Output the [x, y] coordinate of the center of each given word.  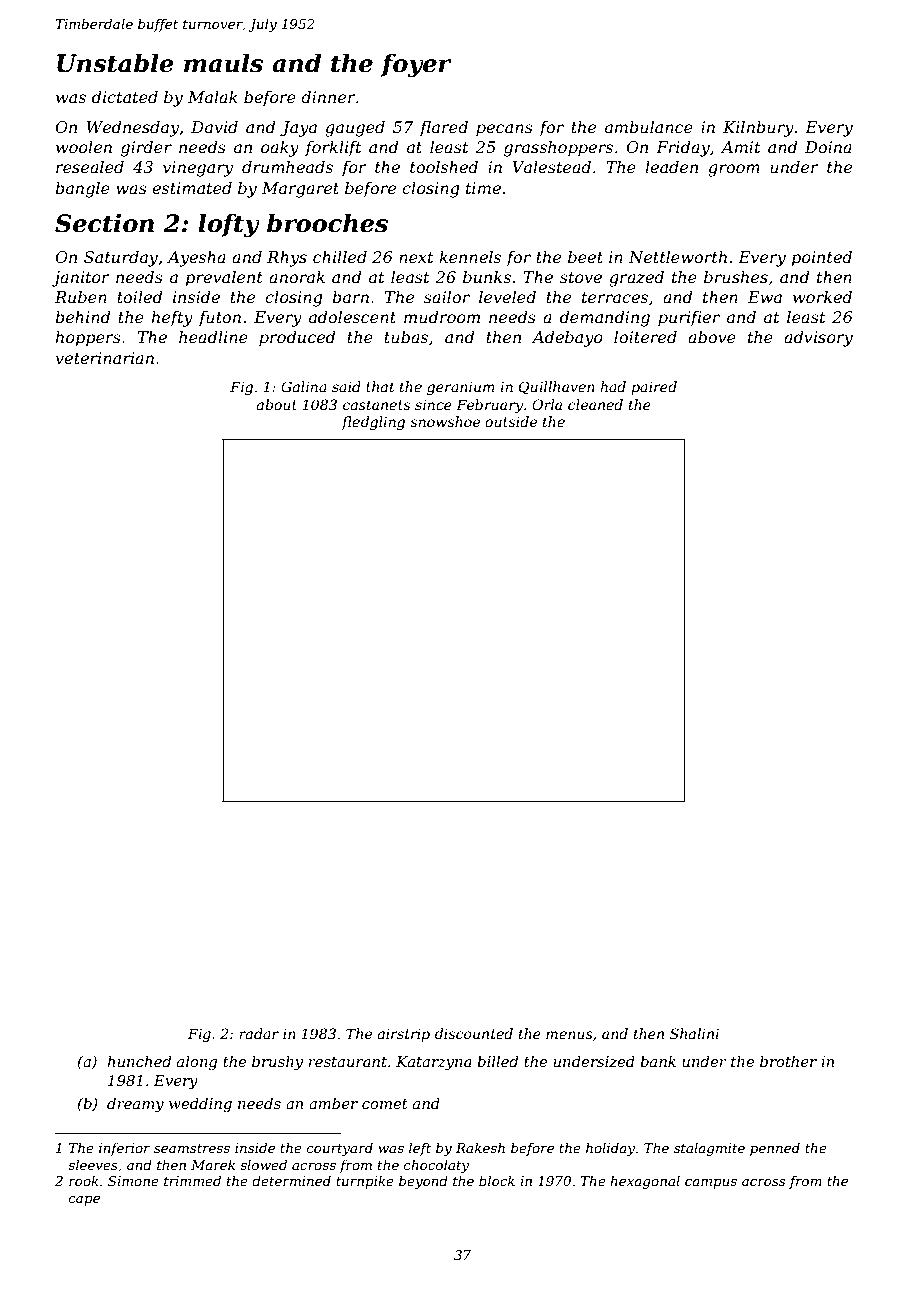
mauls [223, 63]
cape [84, 1201]
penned [775, 1149]
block [497, 1180]
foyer [416, 66]
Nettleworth [677, 256]
